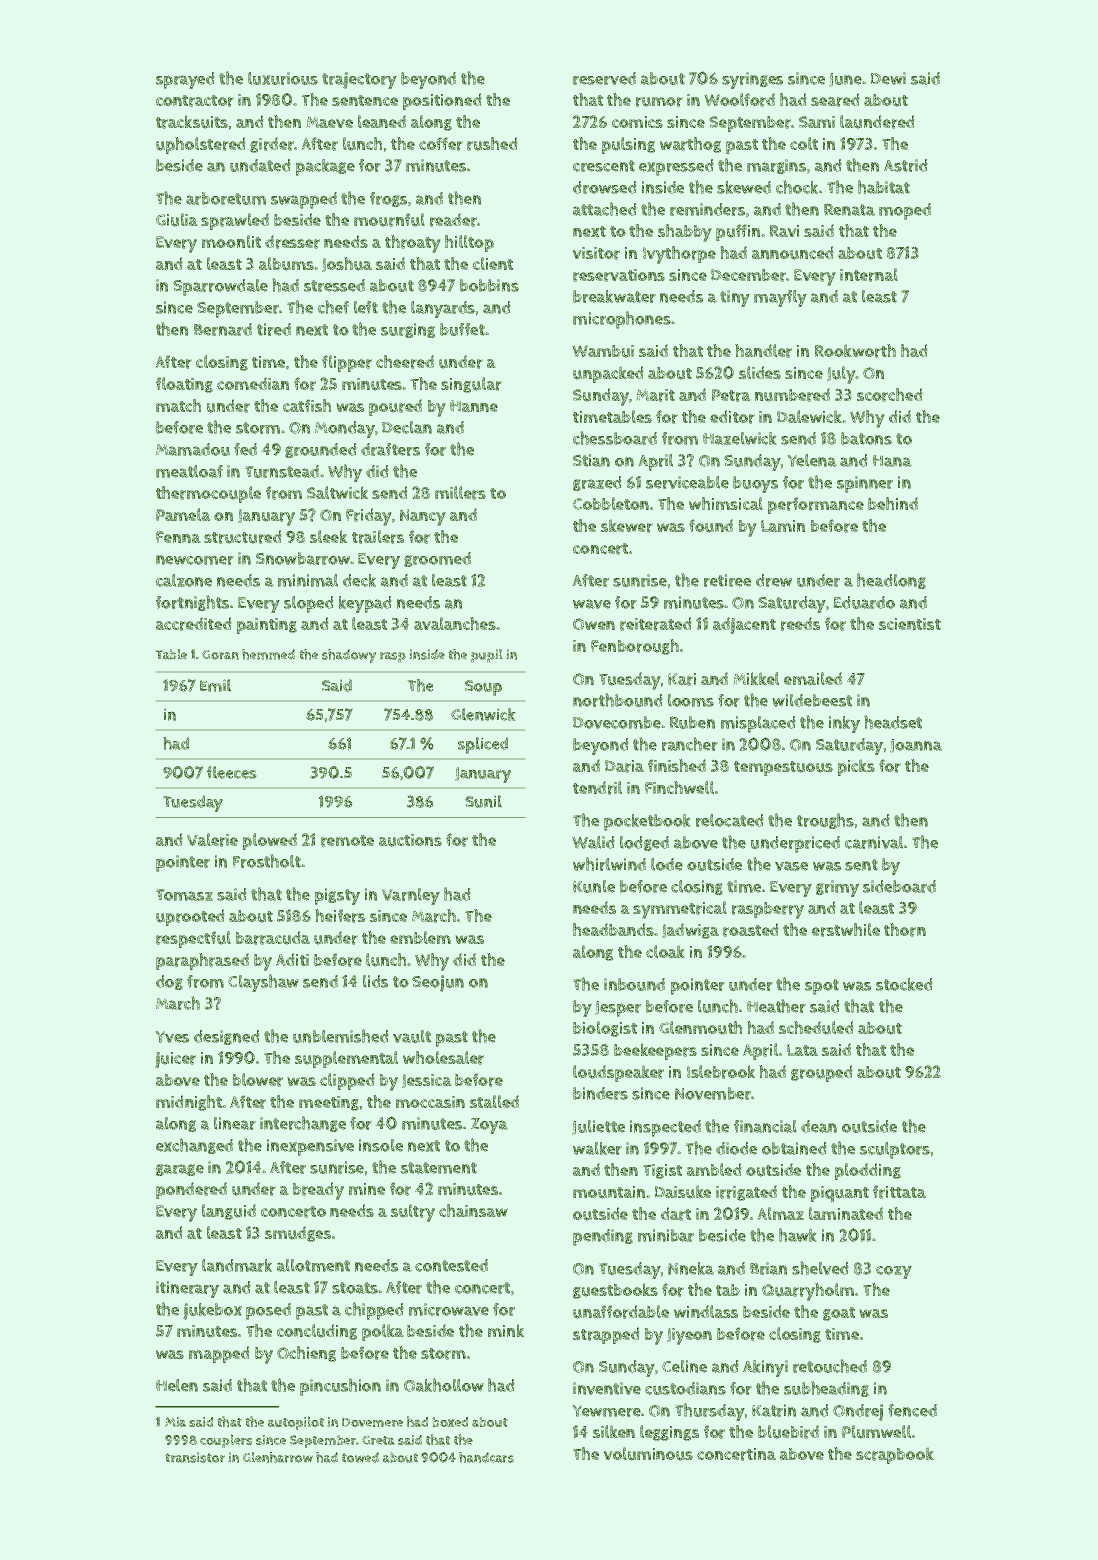 This screenshot has height=1560, width=1098. Describe the element at coordinates (608, 374) in the screenshot. I see `unpacked` at that location.
